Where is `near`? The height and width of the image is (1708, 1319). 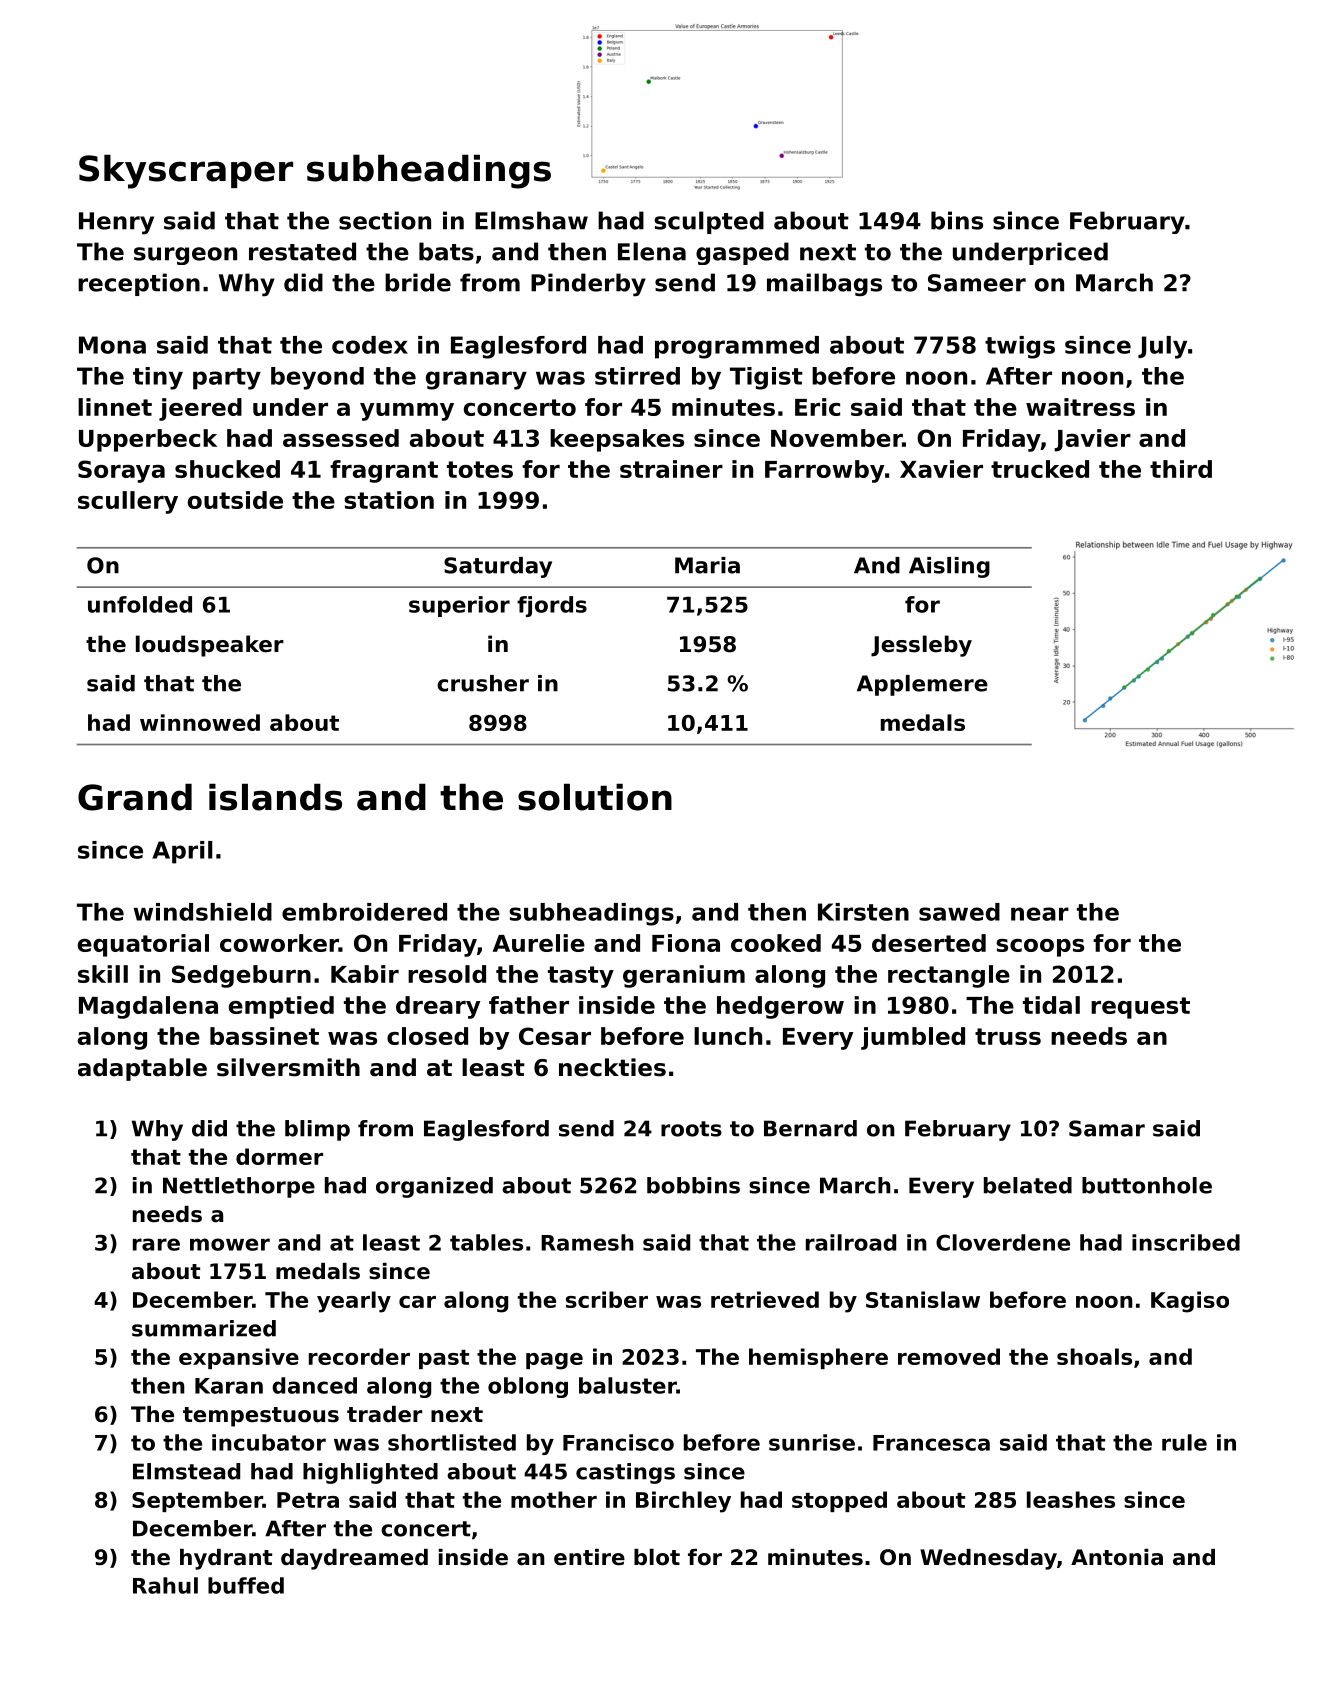
near is located at coordinates (1040, 914).
